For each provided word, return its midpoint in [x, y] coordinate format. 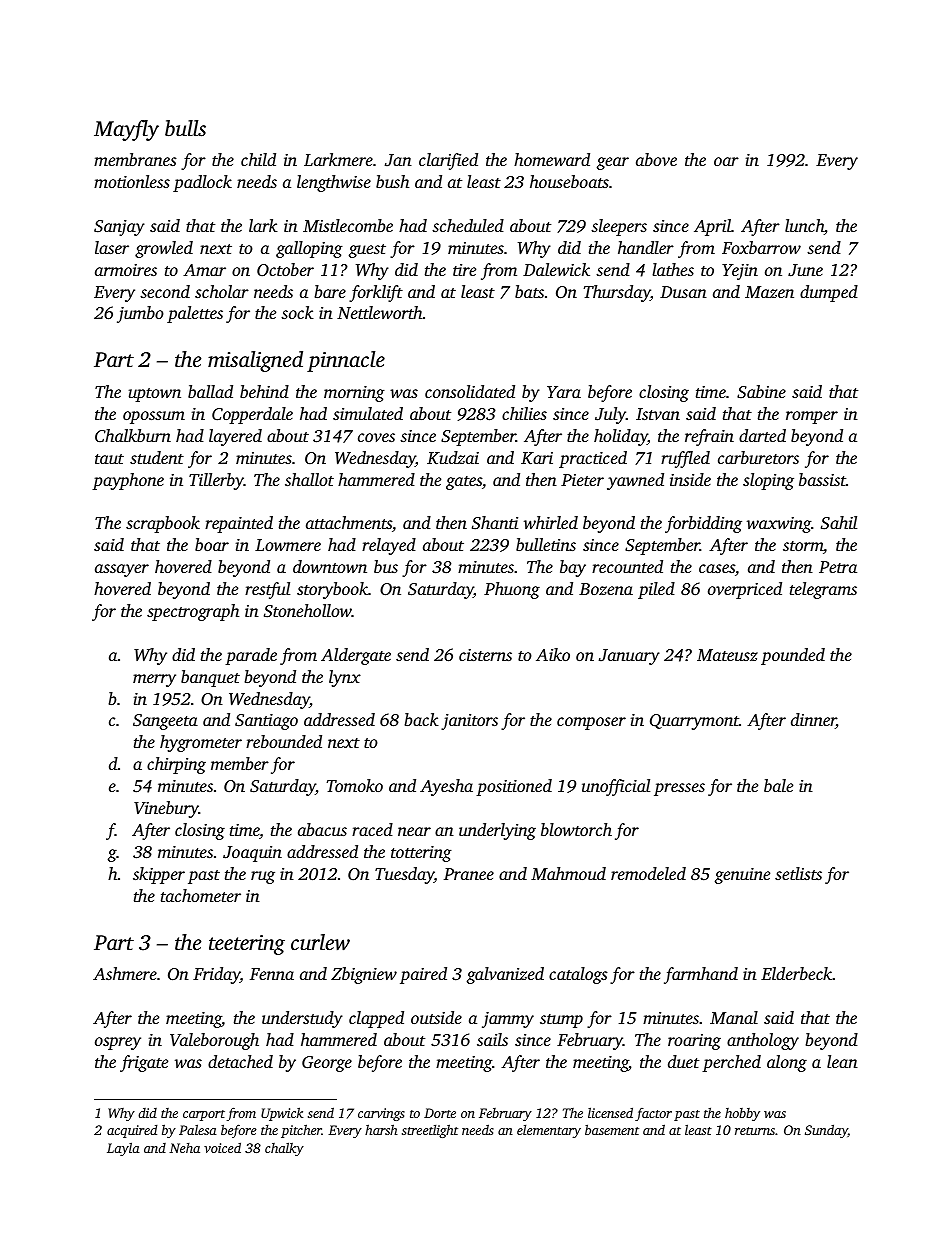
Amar [204, 270]
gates [464, 483]
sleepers [619, 227]
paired [423, 975]
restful [267, 590]
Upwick [282, 1114]
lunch [804, 225]
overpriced [745, 590]
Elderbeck [796, 973]
